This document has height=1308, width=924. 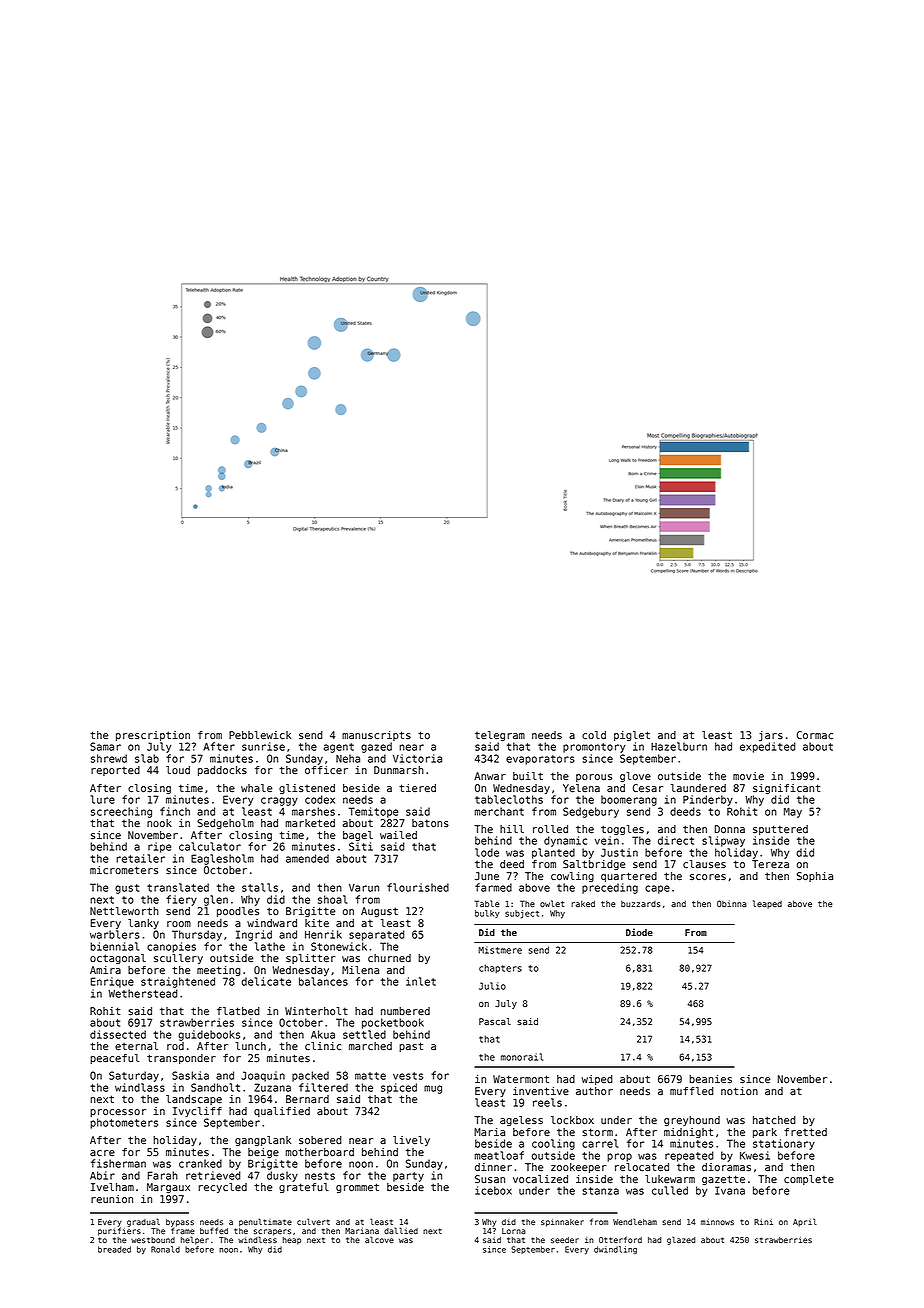 What do you see at coordinates (615, 1250) in the document?
I see `dwindling` at bounding box center [615, 1250].
